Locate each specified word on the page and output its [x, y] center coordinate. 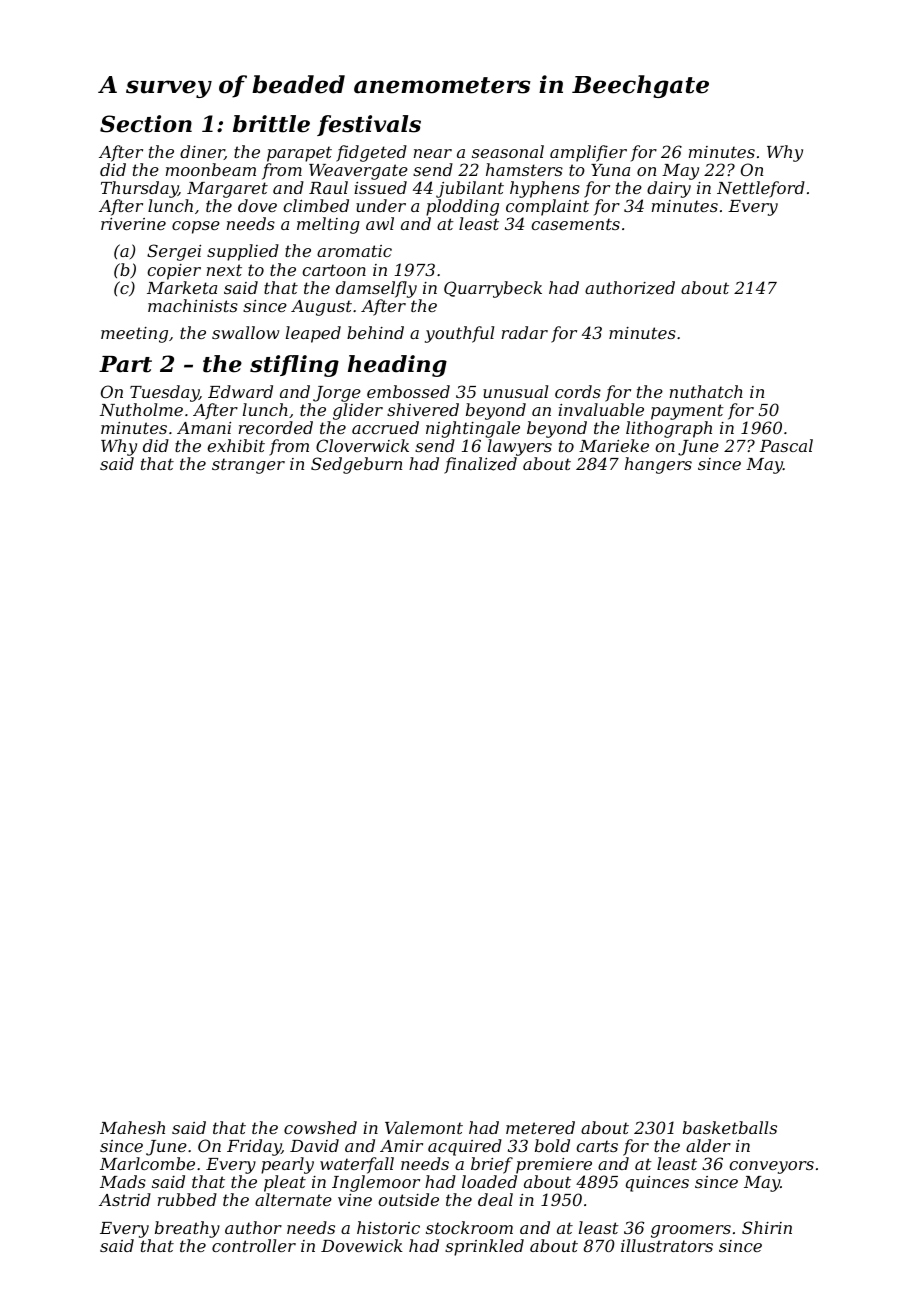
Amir [401, 1146]
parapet [299, 154]
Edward [240, 391]
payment [687, 412]
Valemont [424, 1127]
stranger [248, 466]
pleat [285, 1183]
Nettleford [761, 189]
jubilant [470, 189]
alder [708, 1145]
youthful [459, 334]
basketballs [730, 1127]
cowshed [320, 1127]
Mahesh [132, 1127]
